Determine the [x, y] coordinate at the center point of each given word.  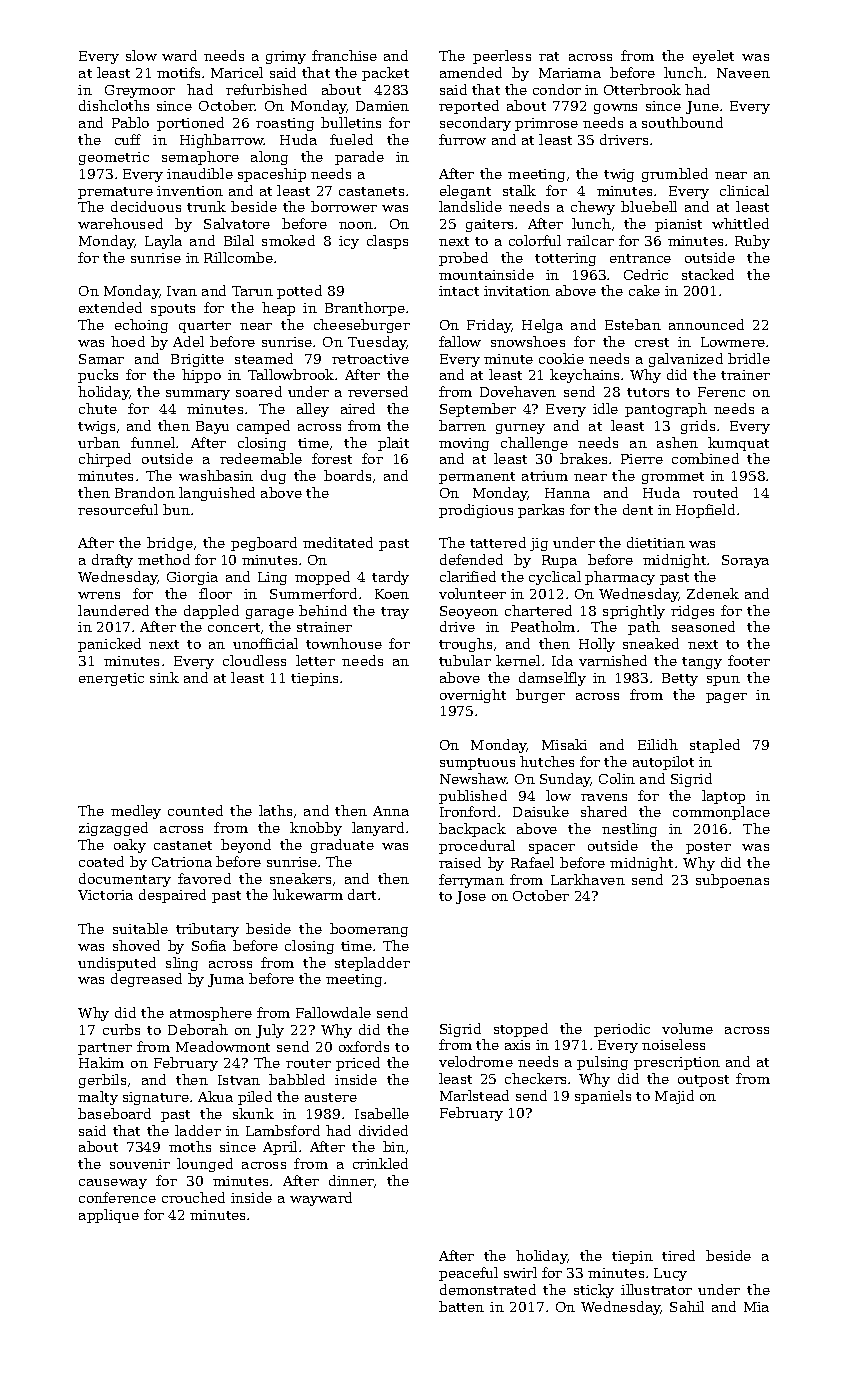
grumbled [675, 175]
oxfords [364, 1046]
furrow [462, 139]
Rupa [559, 561]
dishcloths [114, 105]
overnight [473, 696]
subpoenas [732, 881]
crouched [193, 1197]
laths [275, 810]
